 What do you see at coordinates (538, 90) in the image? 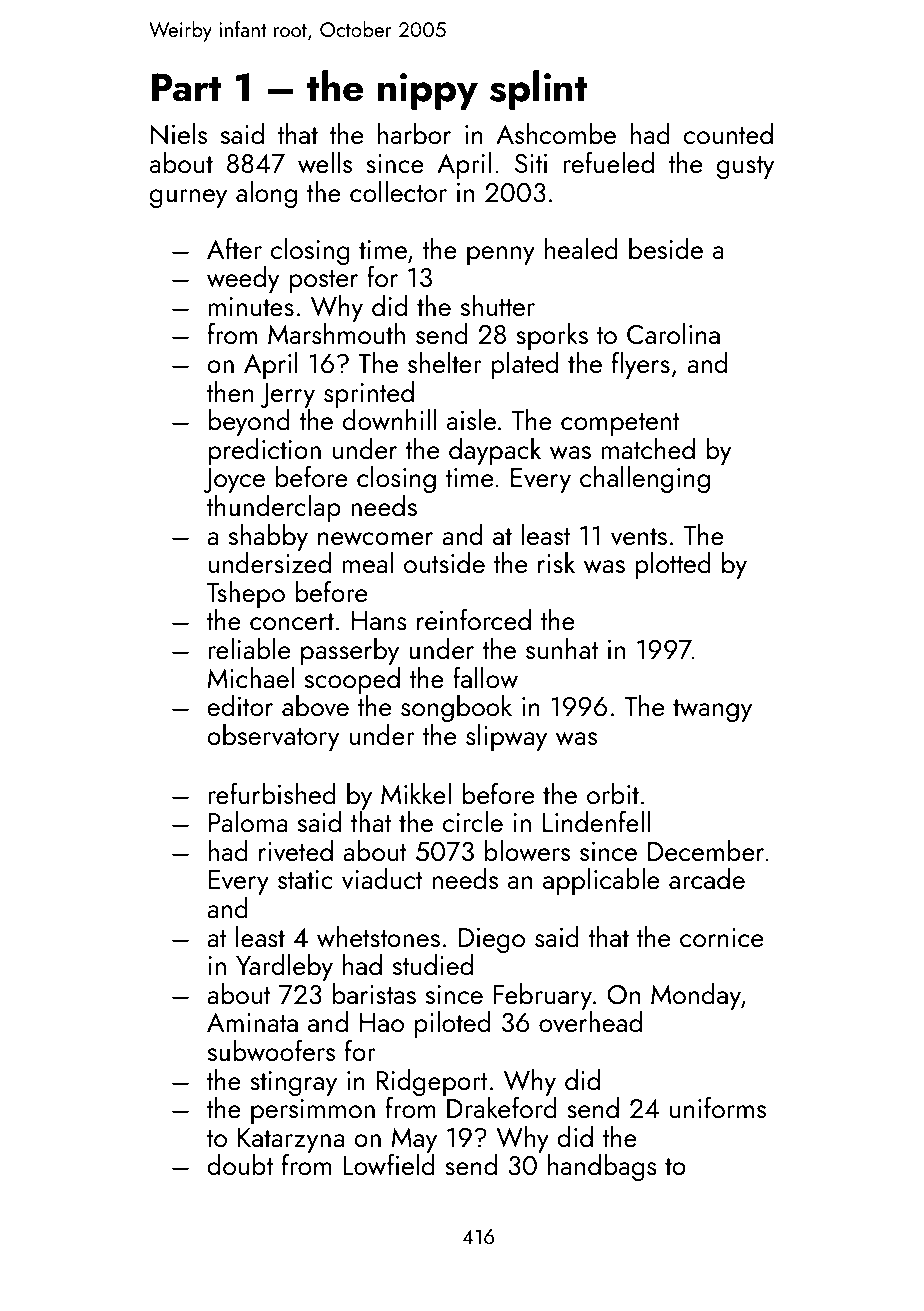
I see `splint` at bounding box center [538, 90].
